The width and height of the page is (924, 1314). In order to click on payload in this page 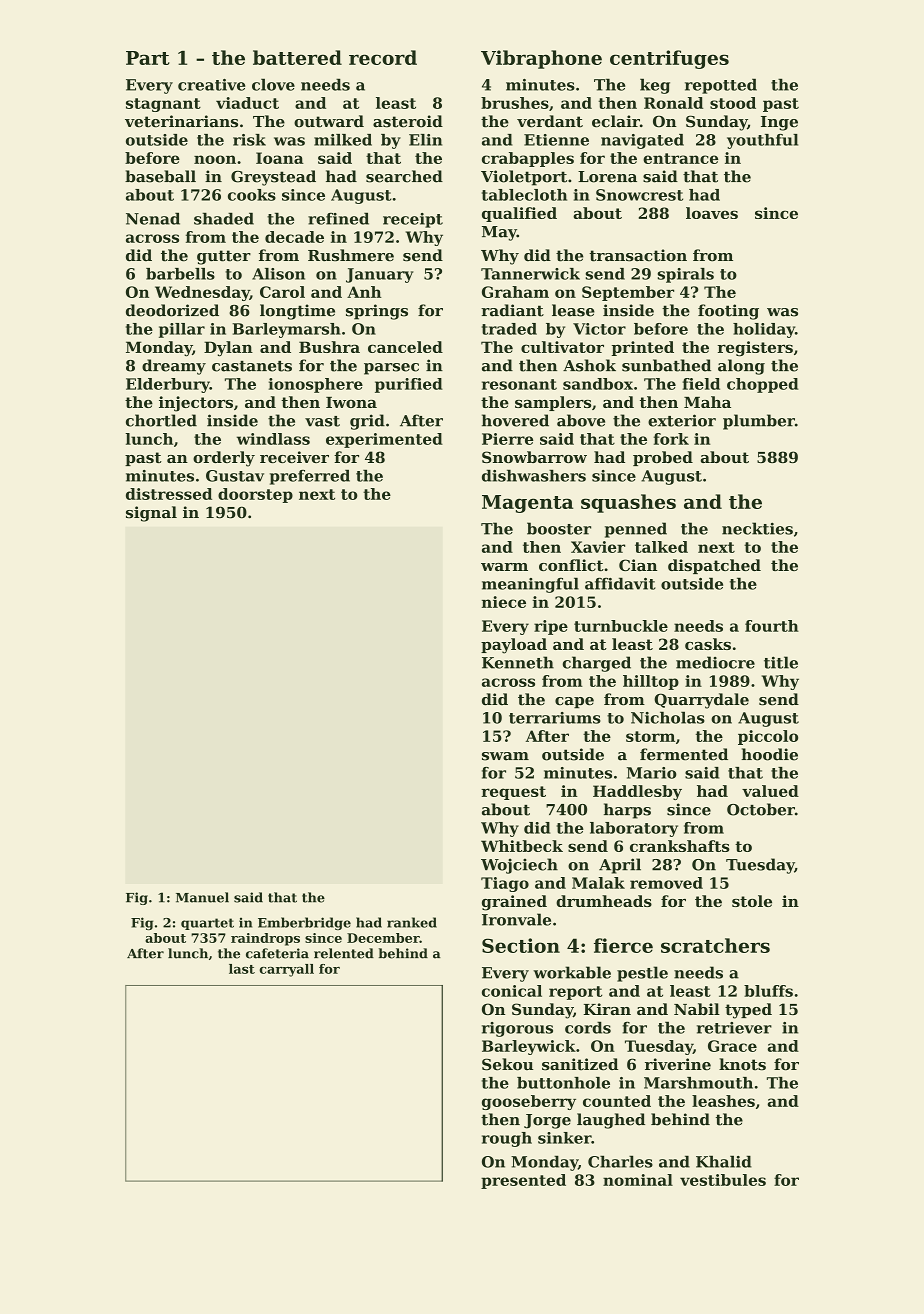, I will do `click(514, 646)`.
